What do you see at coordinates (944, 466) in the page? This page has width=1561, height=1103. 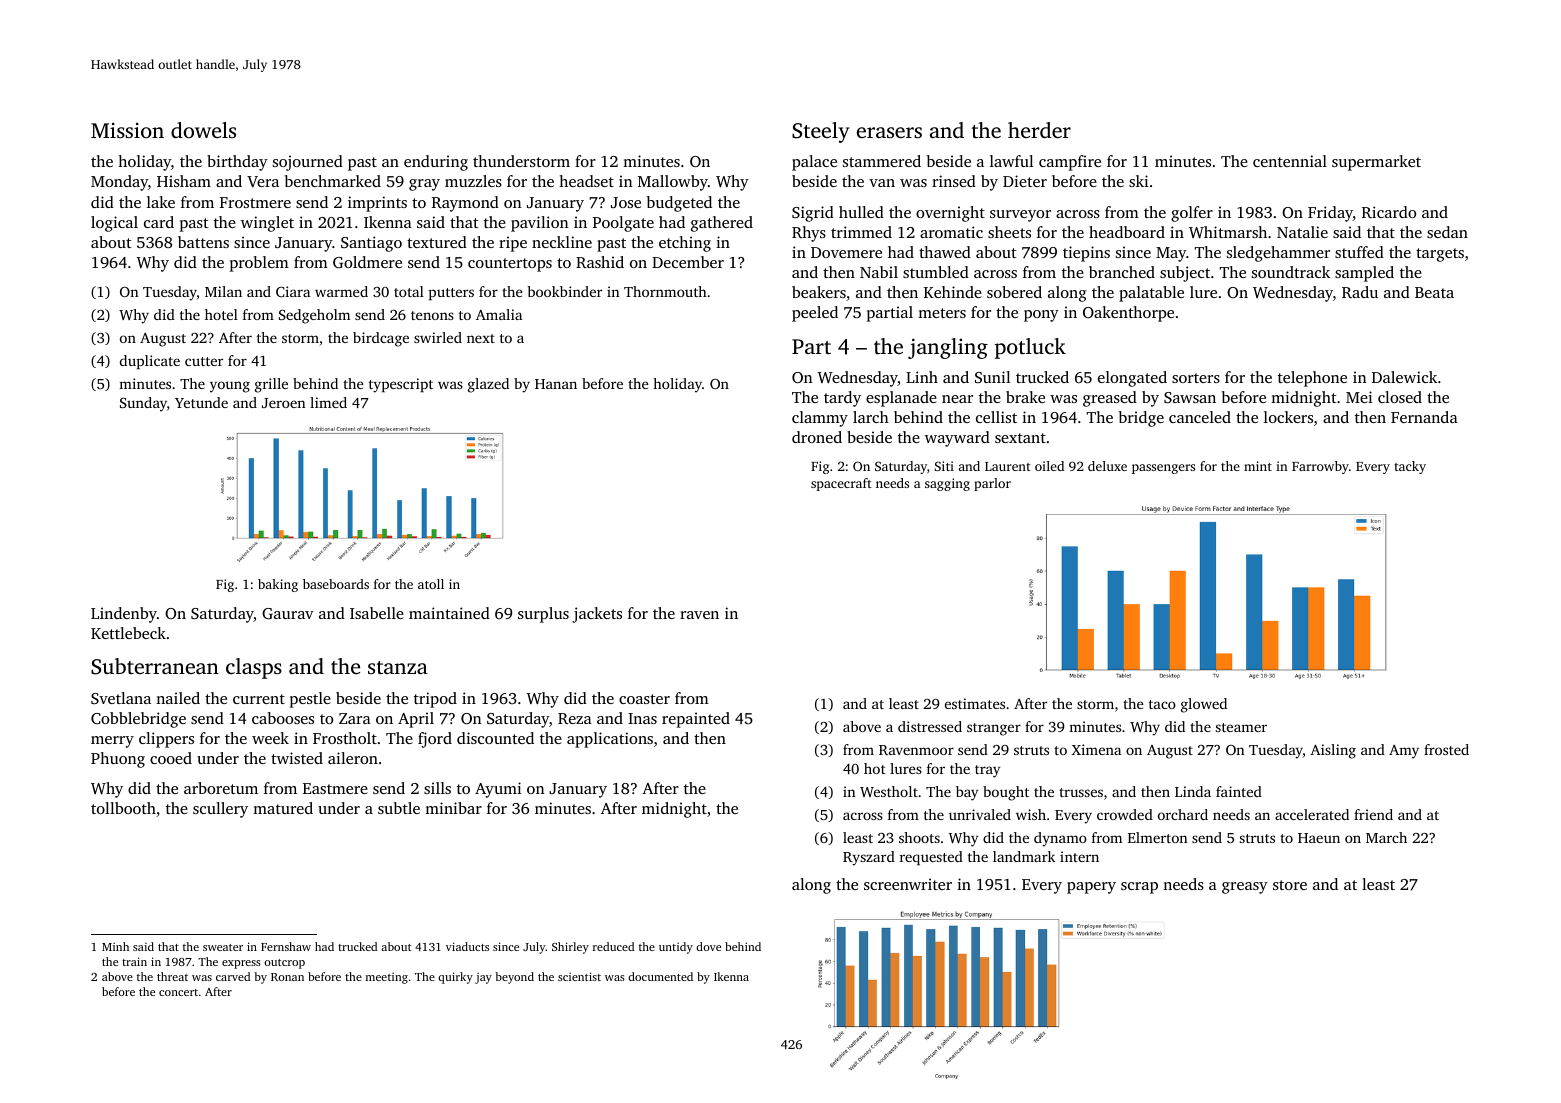 I see `Siti` at bounding box center [944, 466].
